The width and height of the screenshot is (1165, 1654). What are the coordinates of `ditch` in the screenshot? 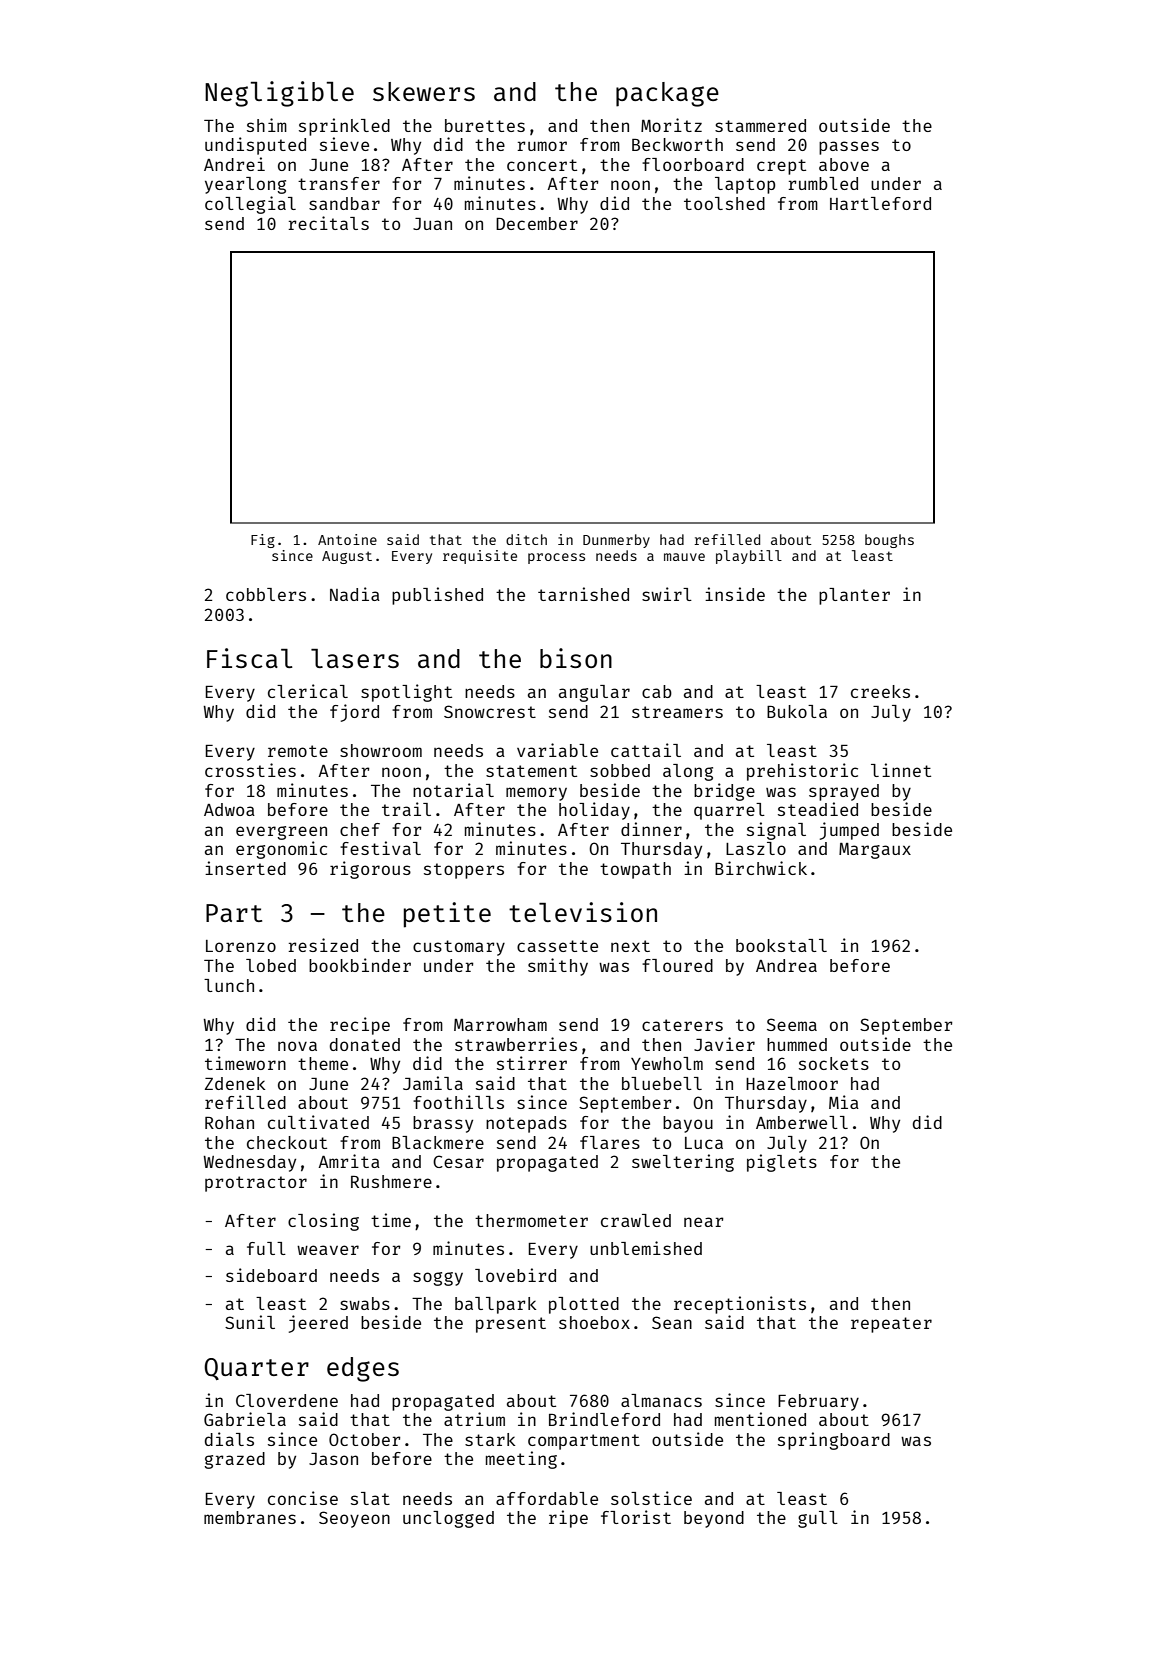 It's located at (526, 539).
